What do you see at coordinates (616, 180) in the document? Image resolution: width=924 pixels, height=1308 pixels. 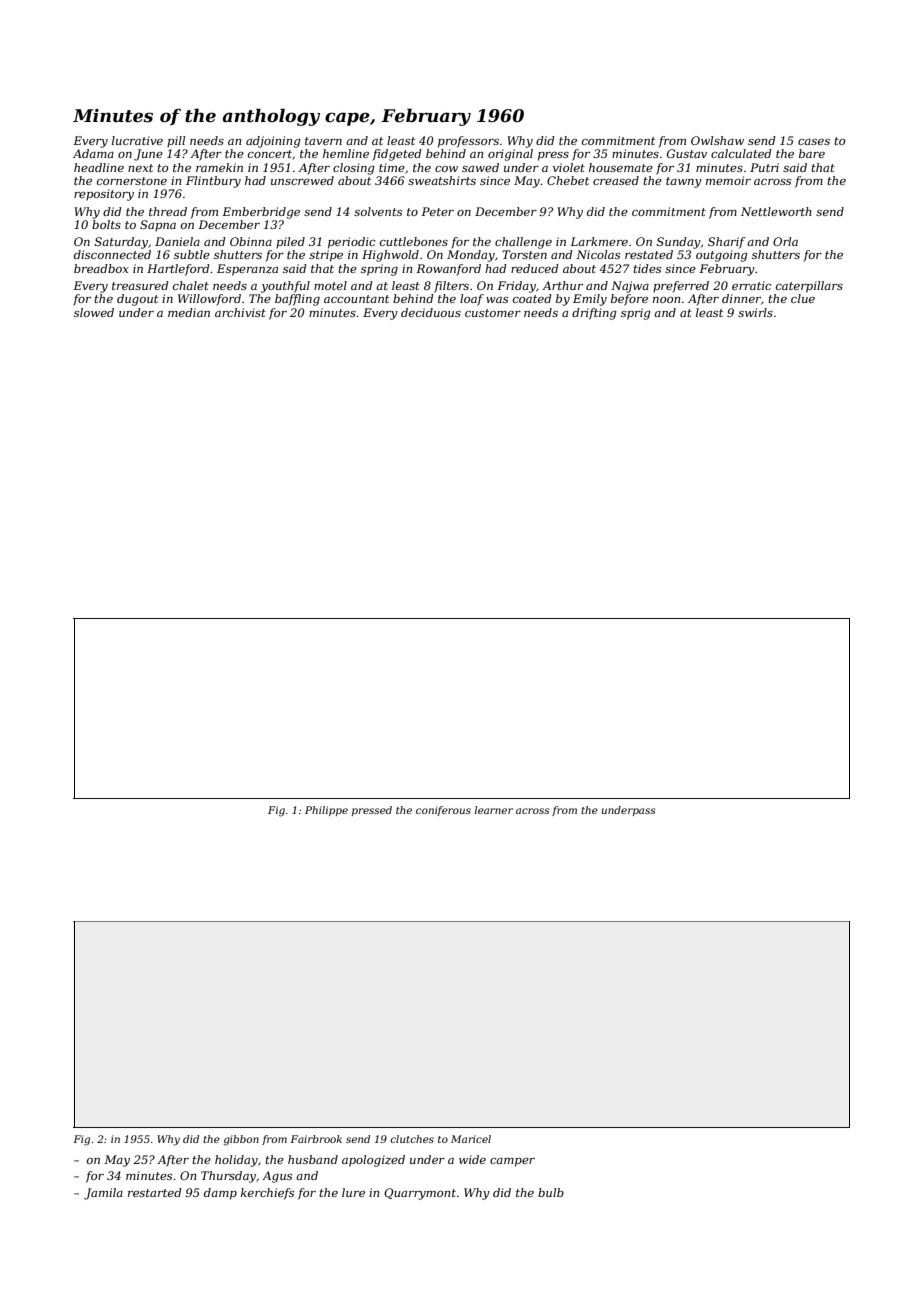 I see `creased` at bounding box center [616, 180].
